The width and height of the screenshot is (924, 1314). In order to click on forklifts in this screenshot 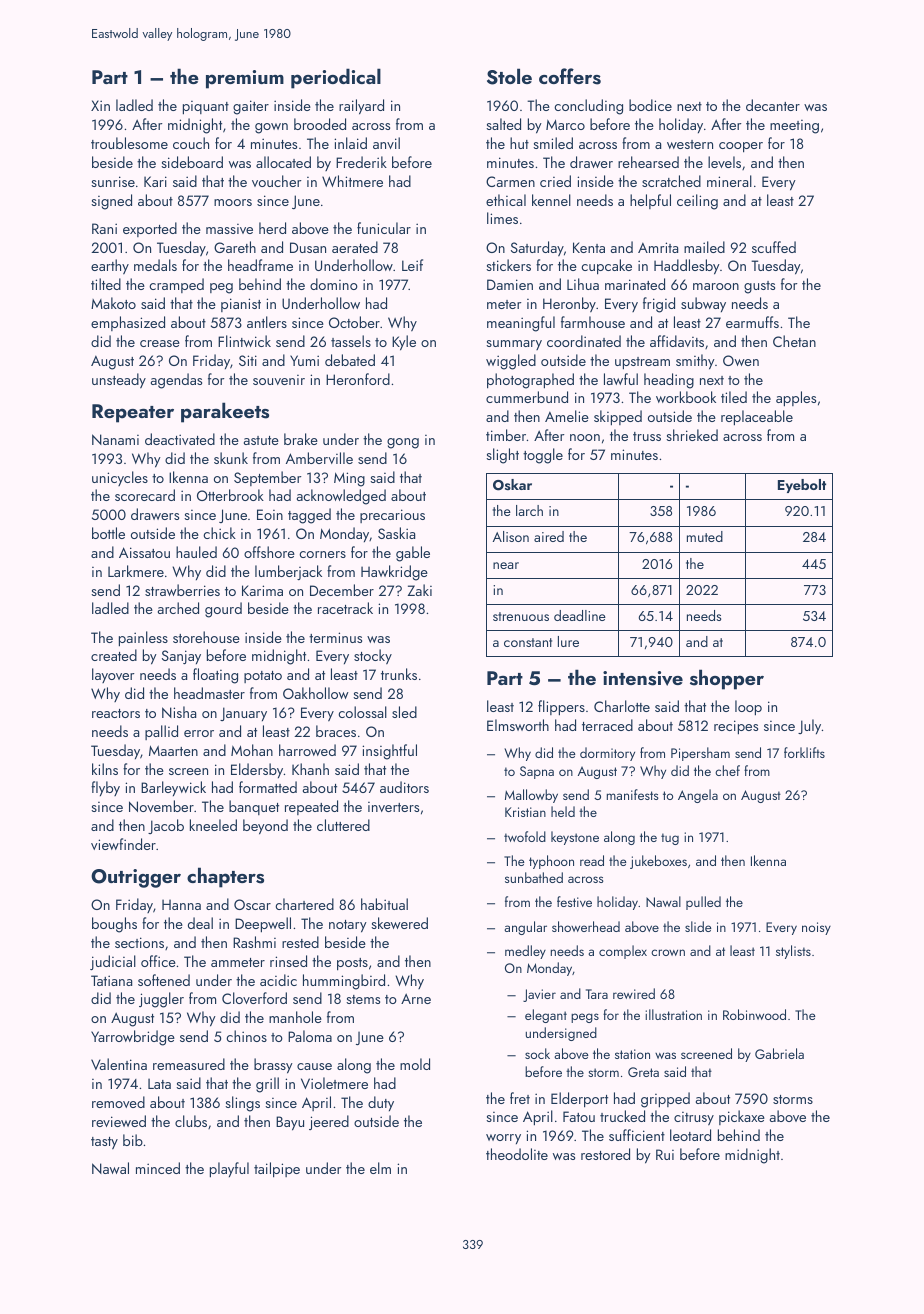, I will do `click(804, 752)`.
